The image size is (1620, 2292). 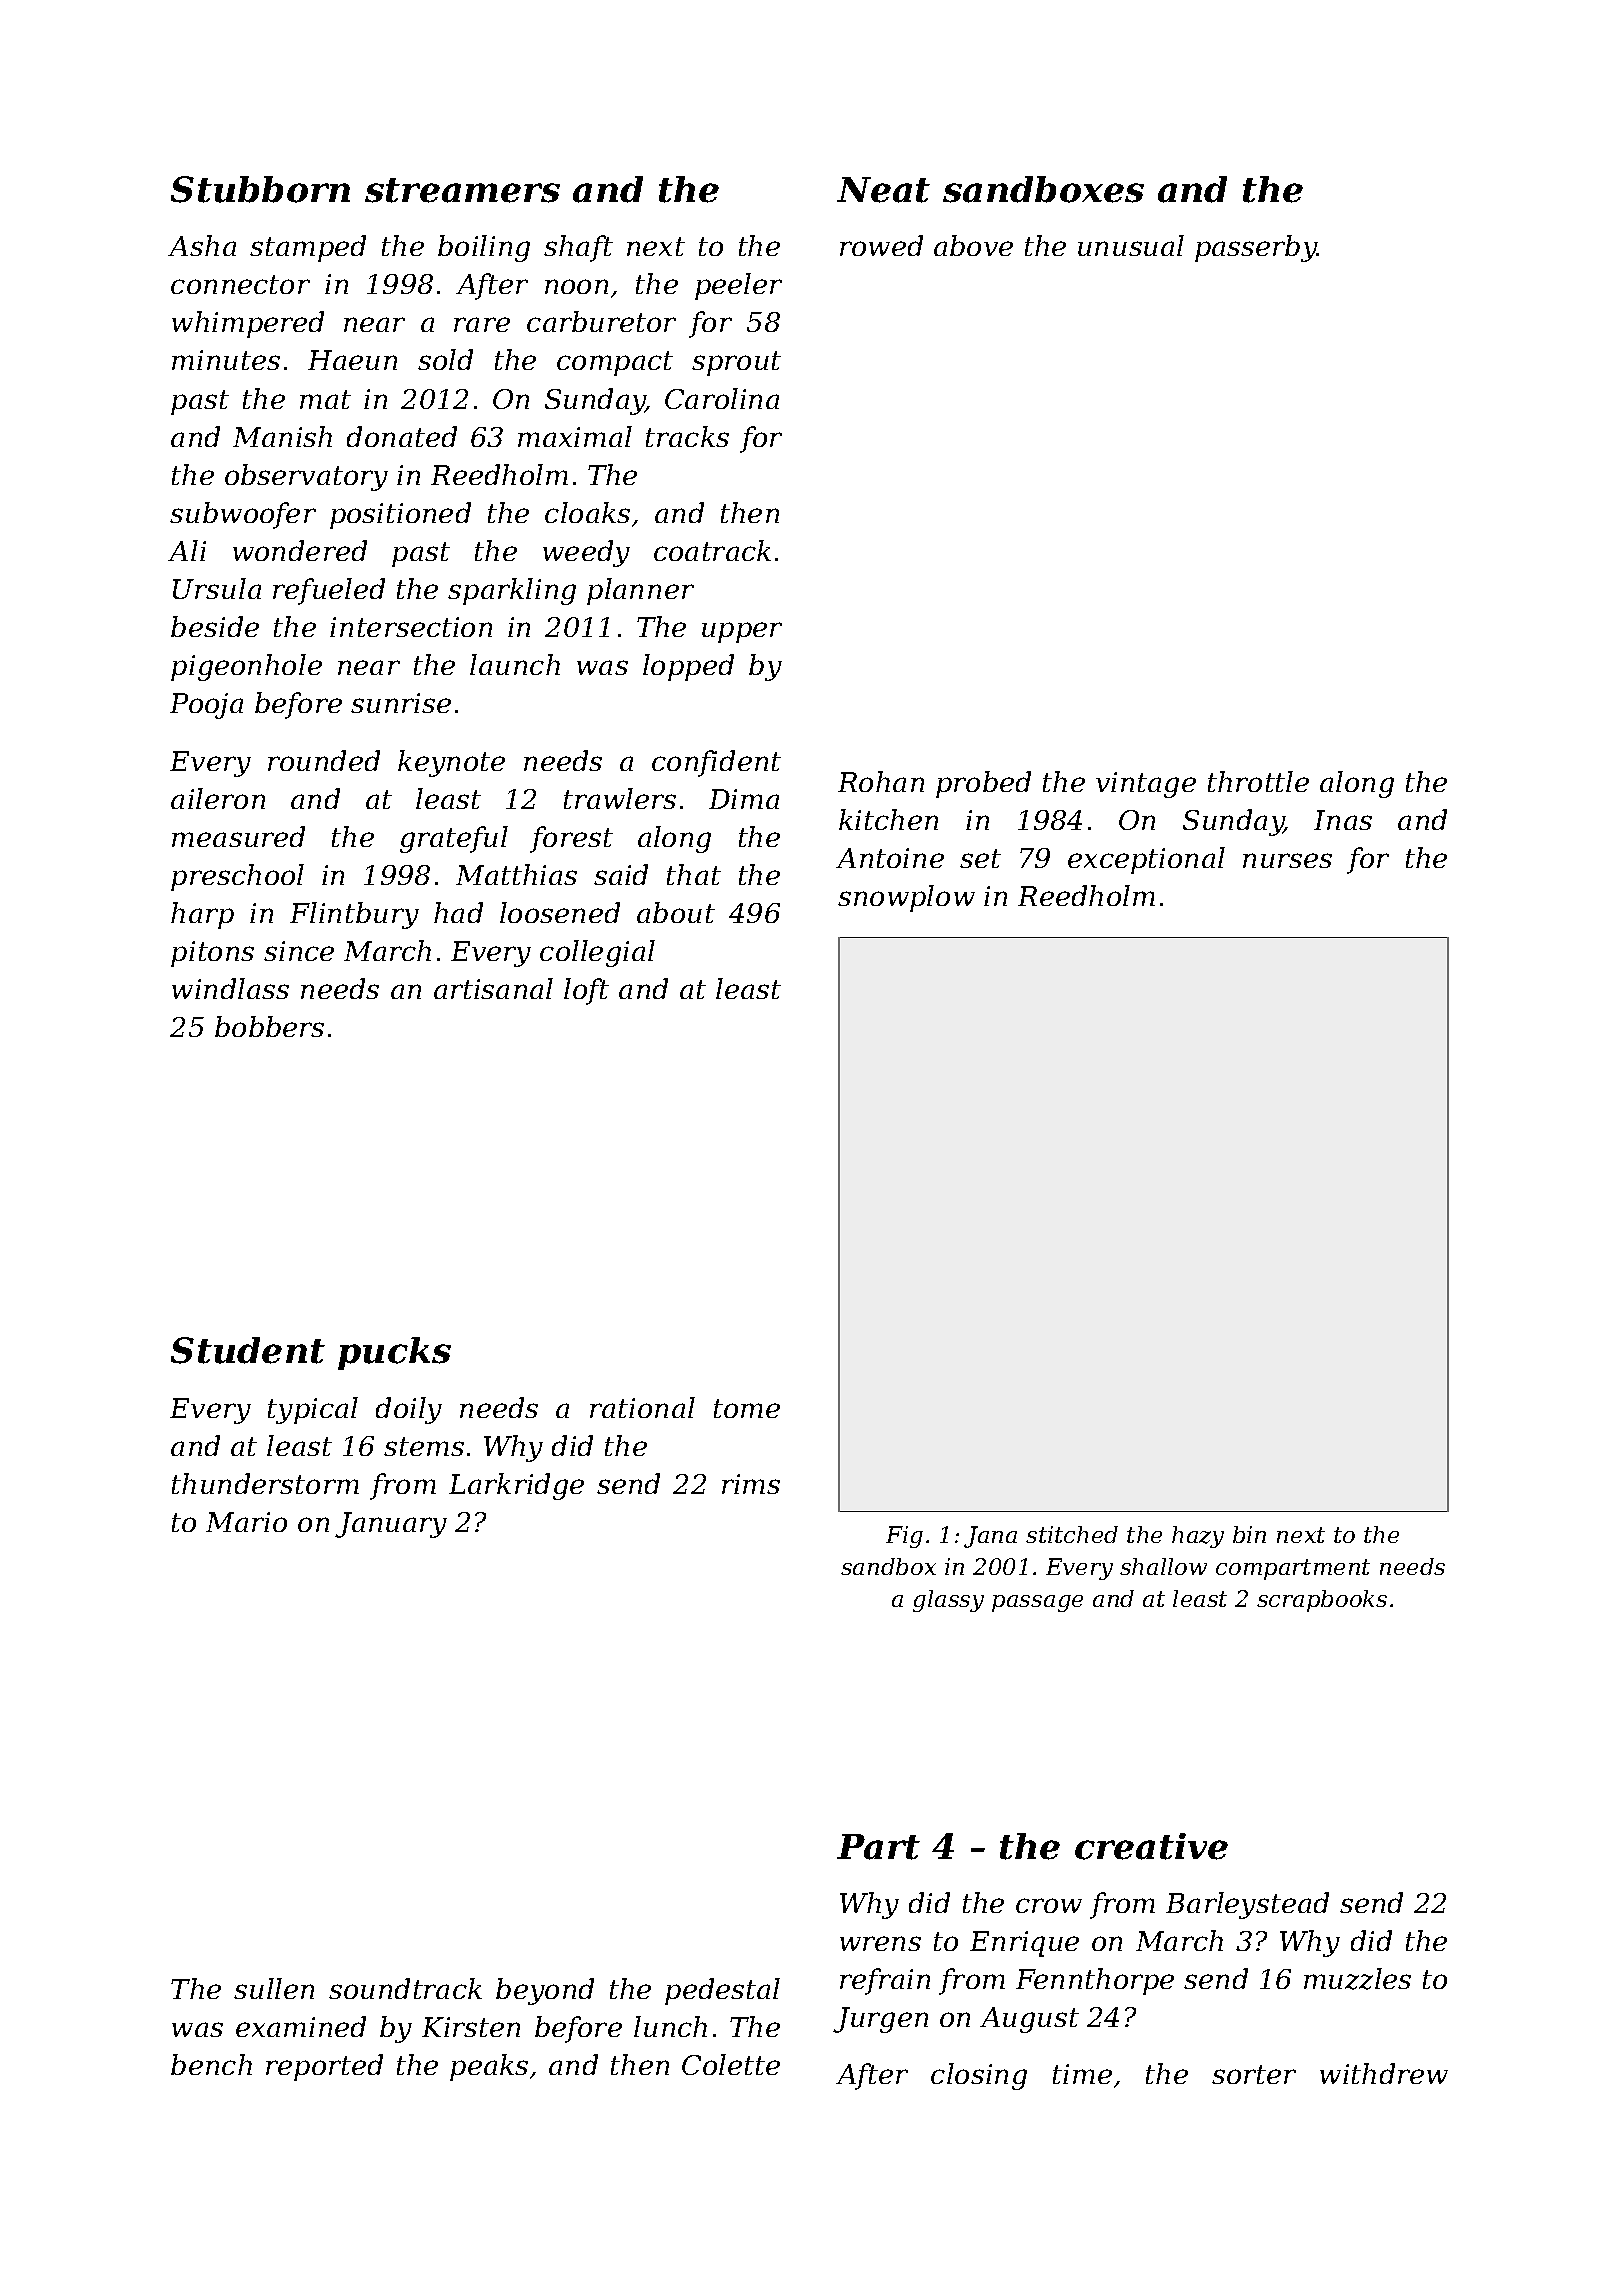 I want to click on Antoine, so click(x=890, y=858).
